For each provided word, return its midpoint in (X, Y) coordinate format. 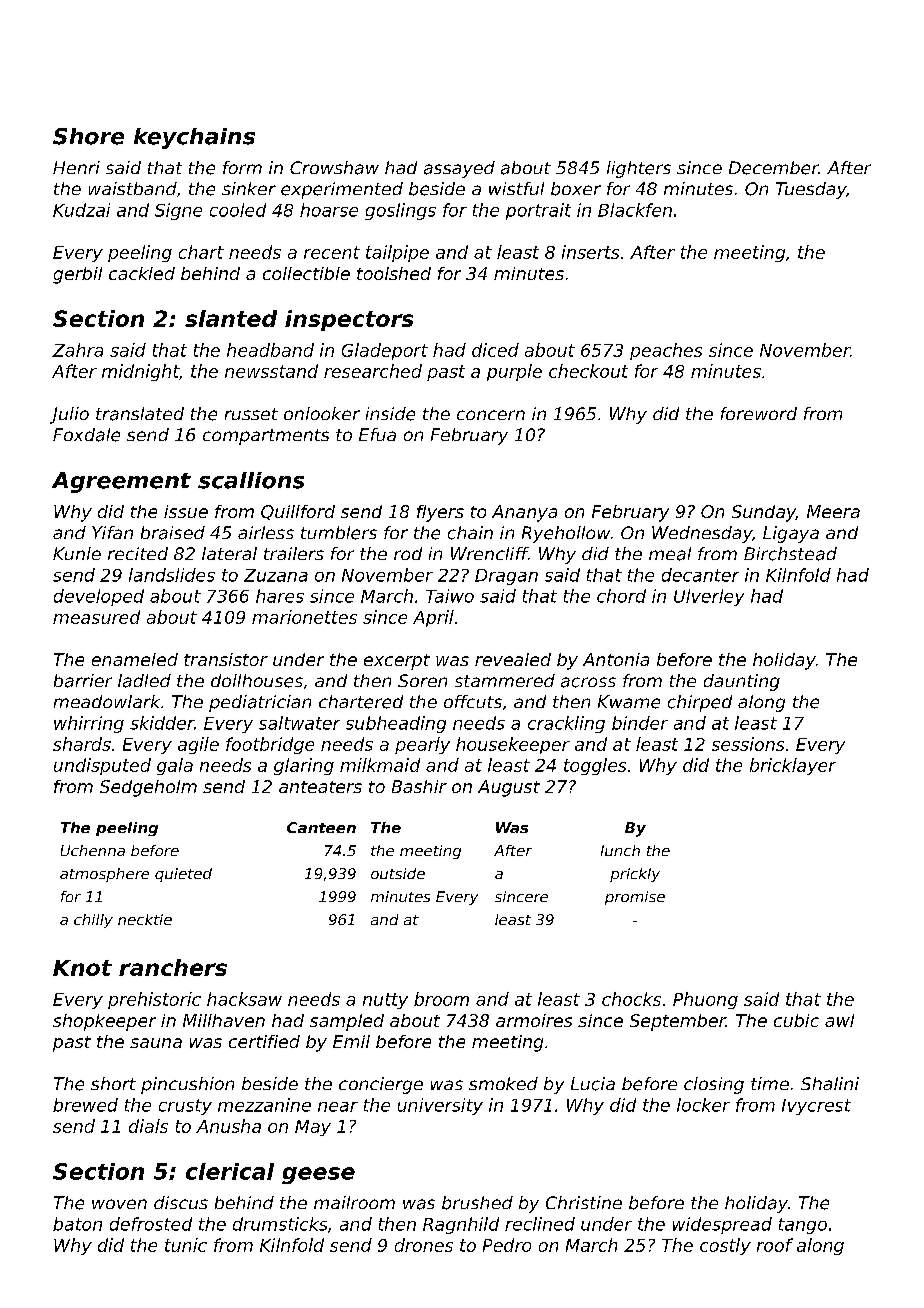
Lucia (593, 1084)
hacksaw (244, 999)
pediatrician (260, 703)
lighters (639, 169)
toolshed (394, 273)
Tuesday (811, 190)
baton (77, 1224)
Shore (88, 136)
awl (839, 1020)
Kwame (629, 702)
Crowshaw (334, 168)
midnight (140, 372)
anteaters (320, 787)
